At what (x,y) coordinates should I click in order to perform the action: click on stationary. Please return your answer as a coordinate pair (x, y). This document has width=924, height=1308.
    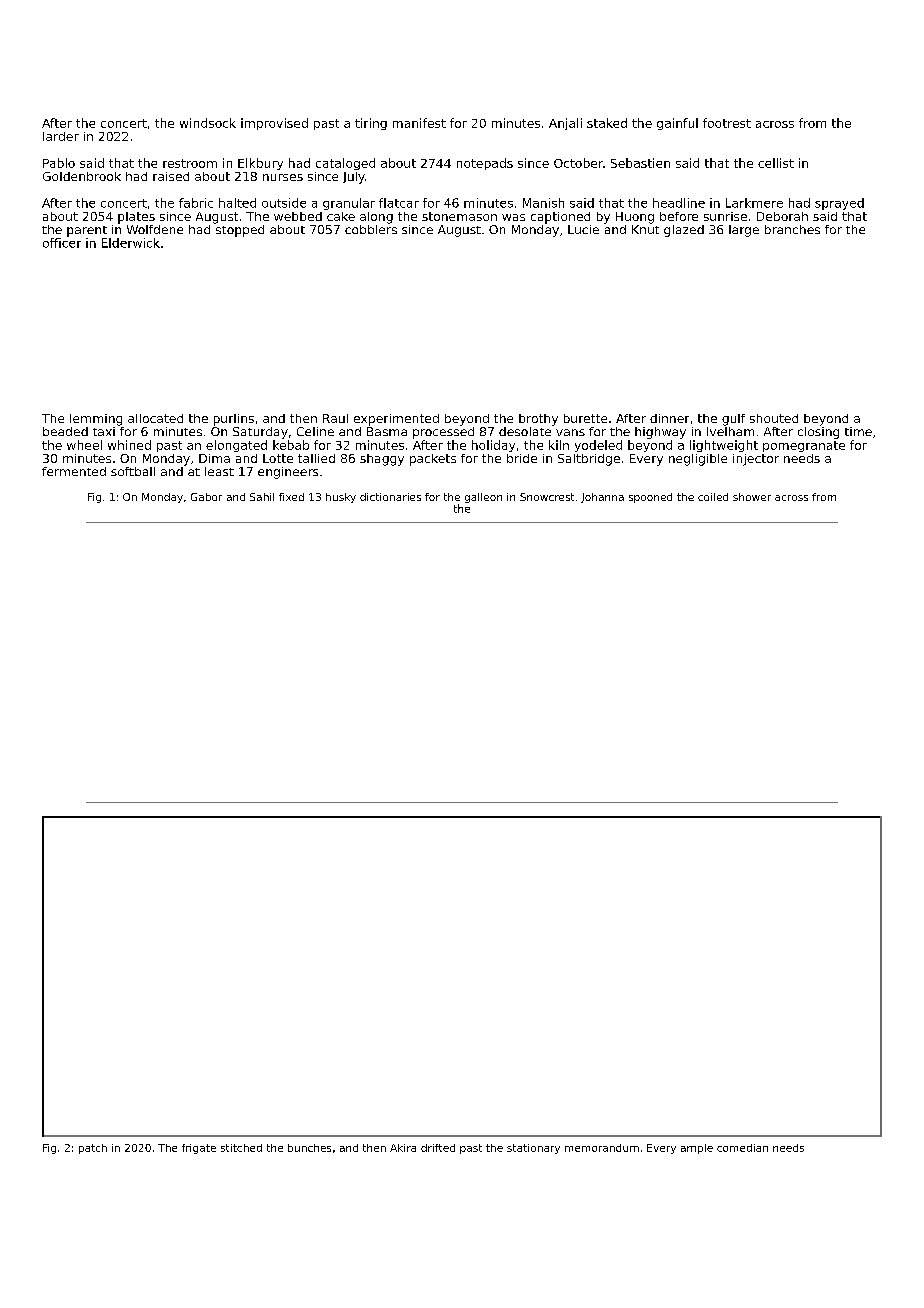
    Looking at the image, I should click on (533, 1149).
